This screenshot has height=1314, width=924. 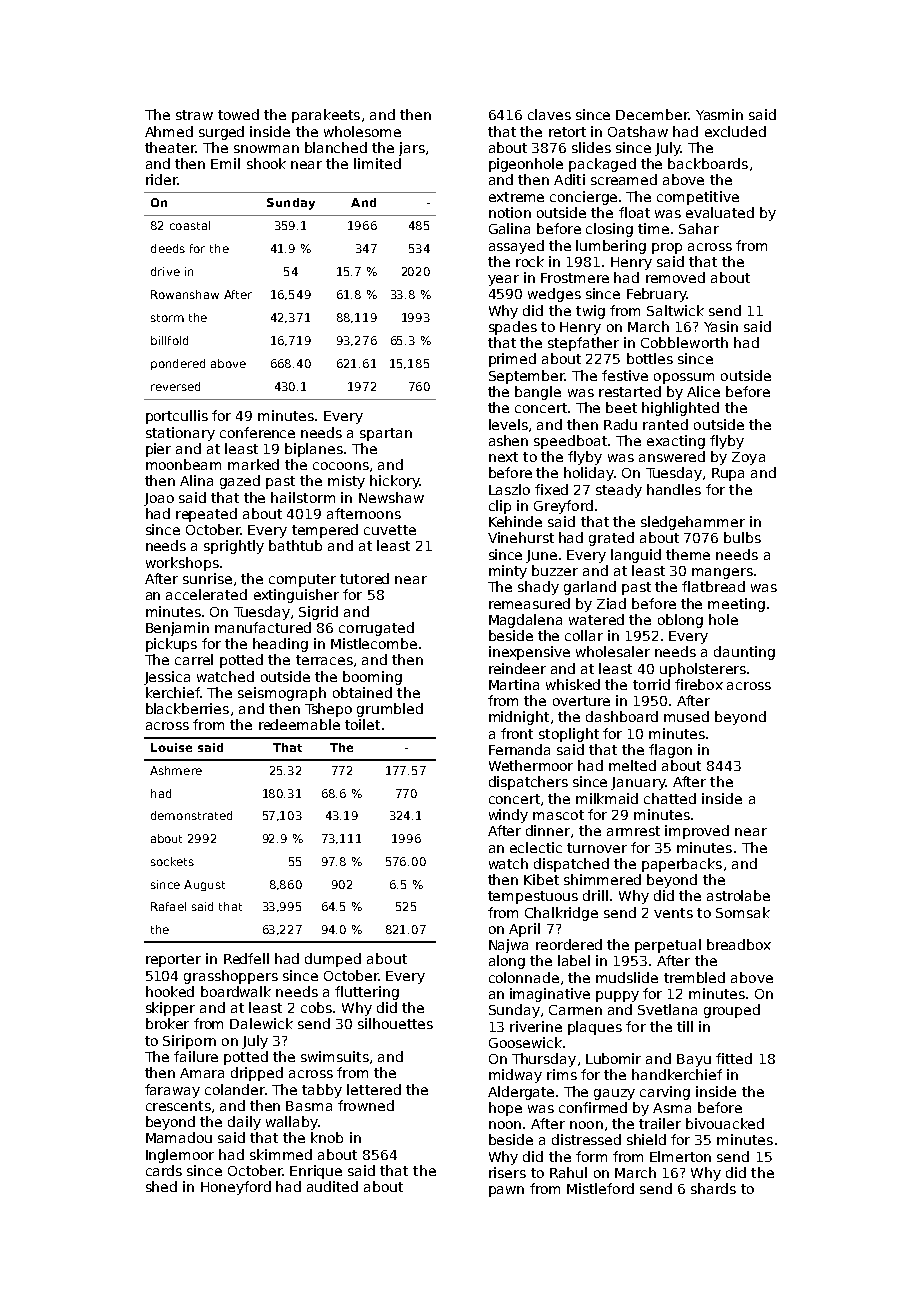 I want to click on workshops, so click(x=182, y=564).
